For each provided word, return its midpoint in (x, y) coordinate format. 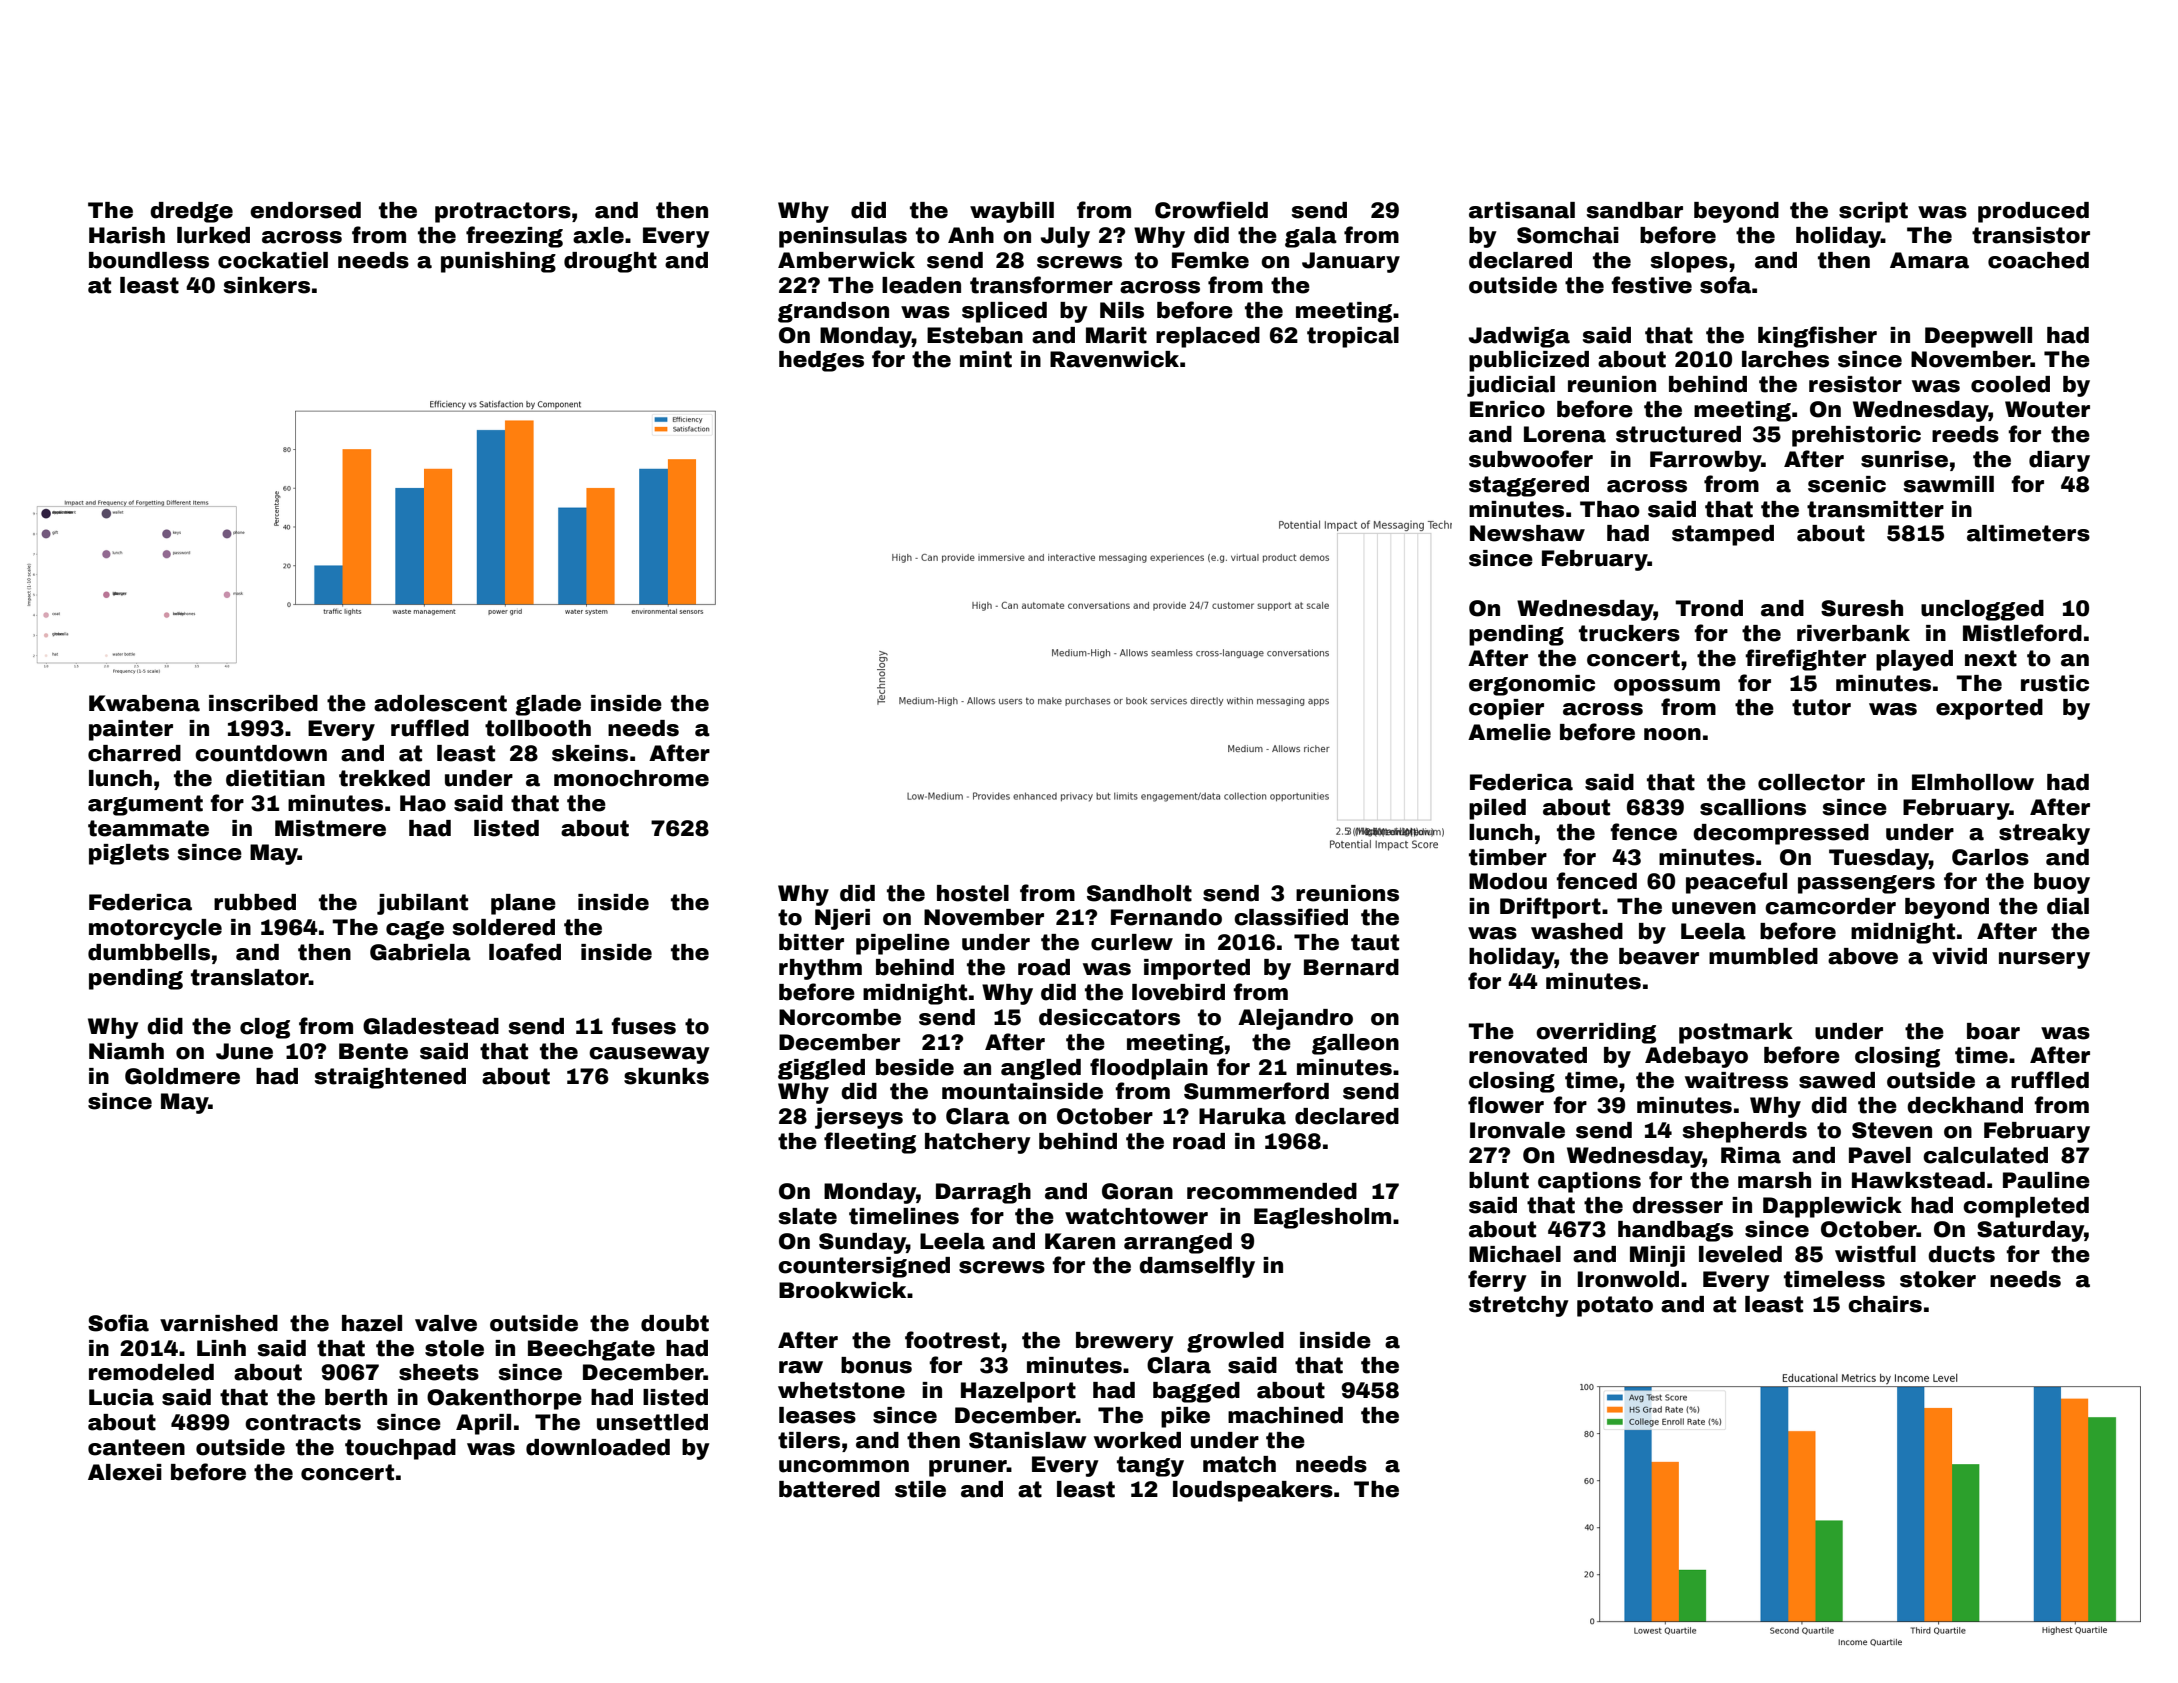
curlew (1132, 942)
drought (610, 262)
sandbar (1635, 210)
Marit (1116, 335)
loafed (525, 952)
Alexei (125, 1472)
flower (1506, 1105)
